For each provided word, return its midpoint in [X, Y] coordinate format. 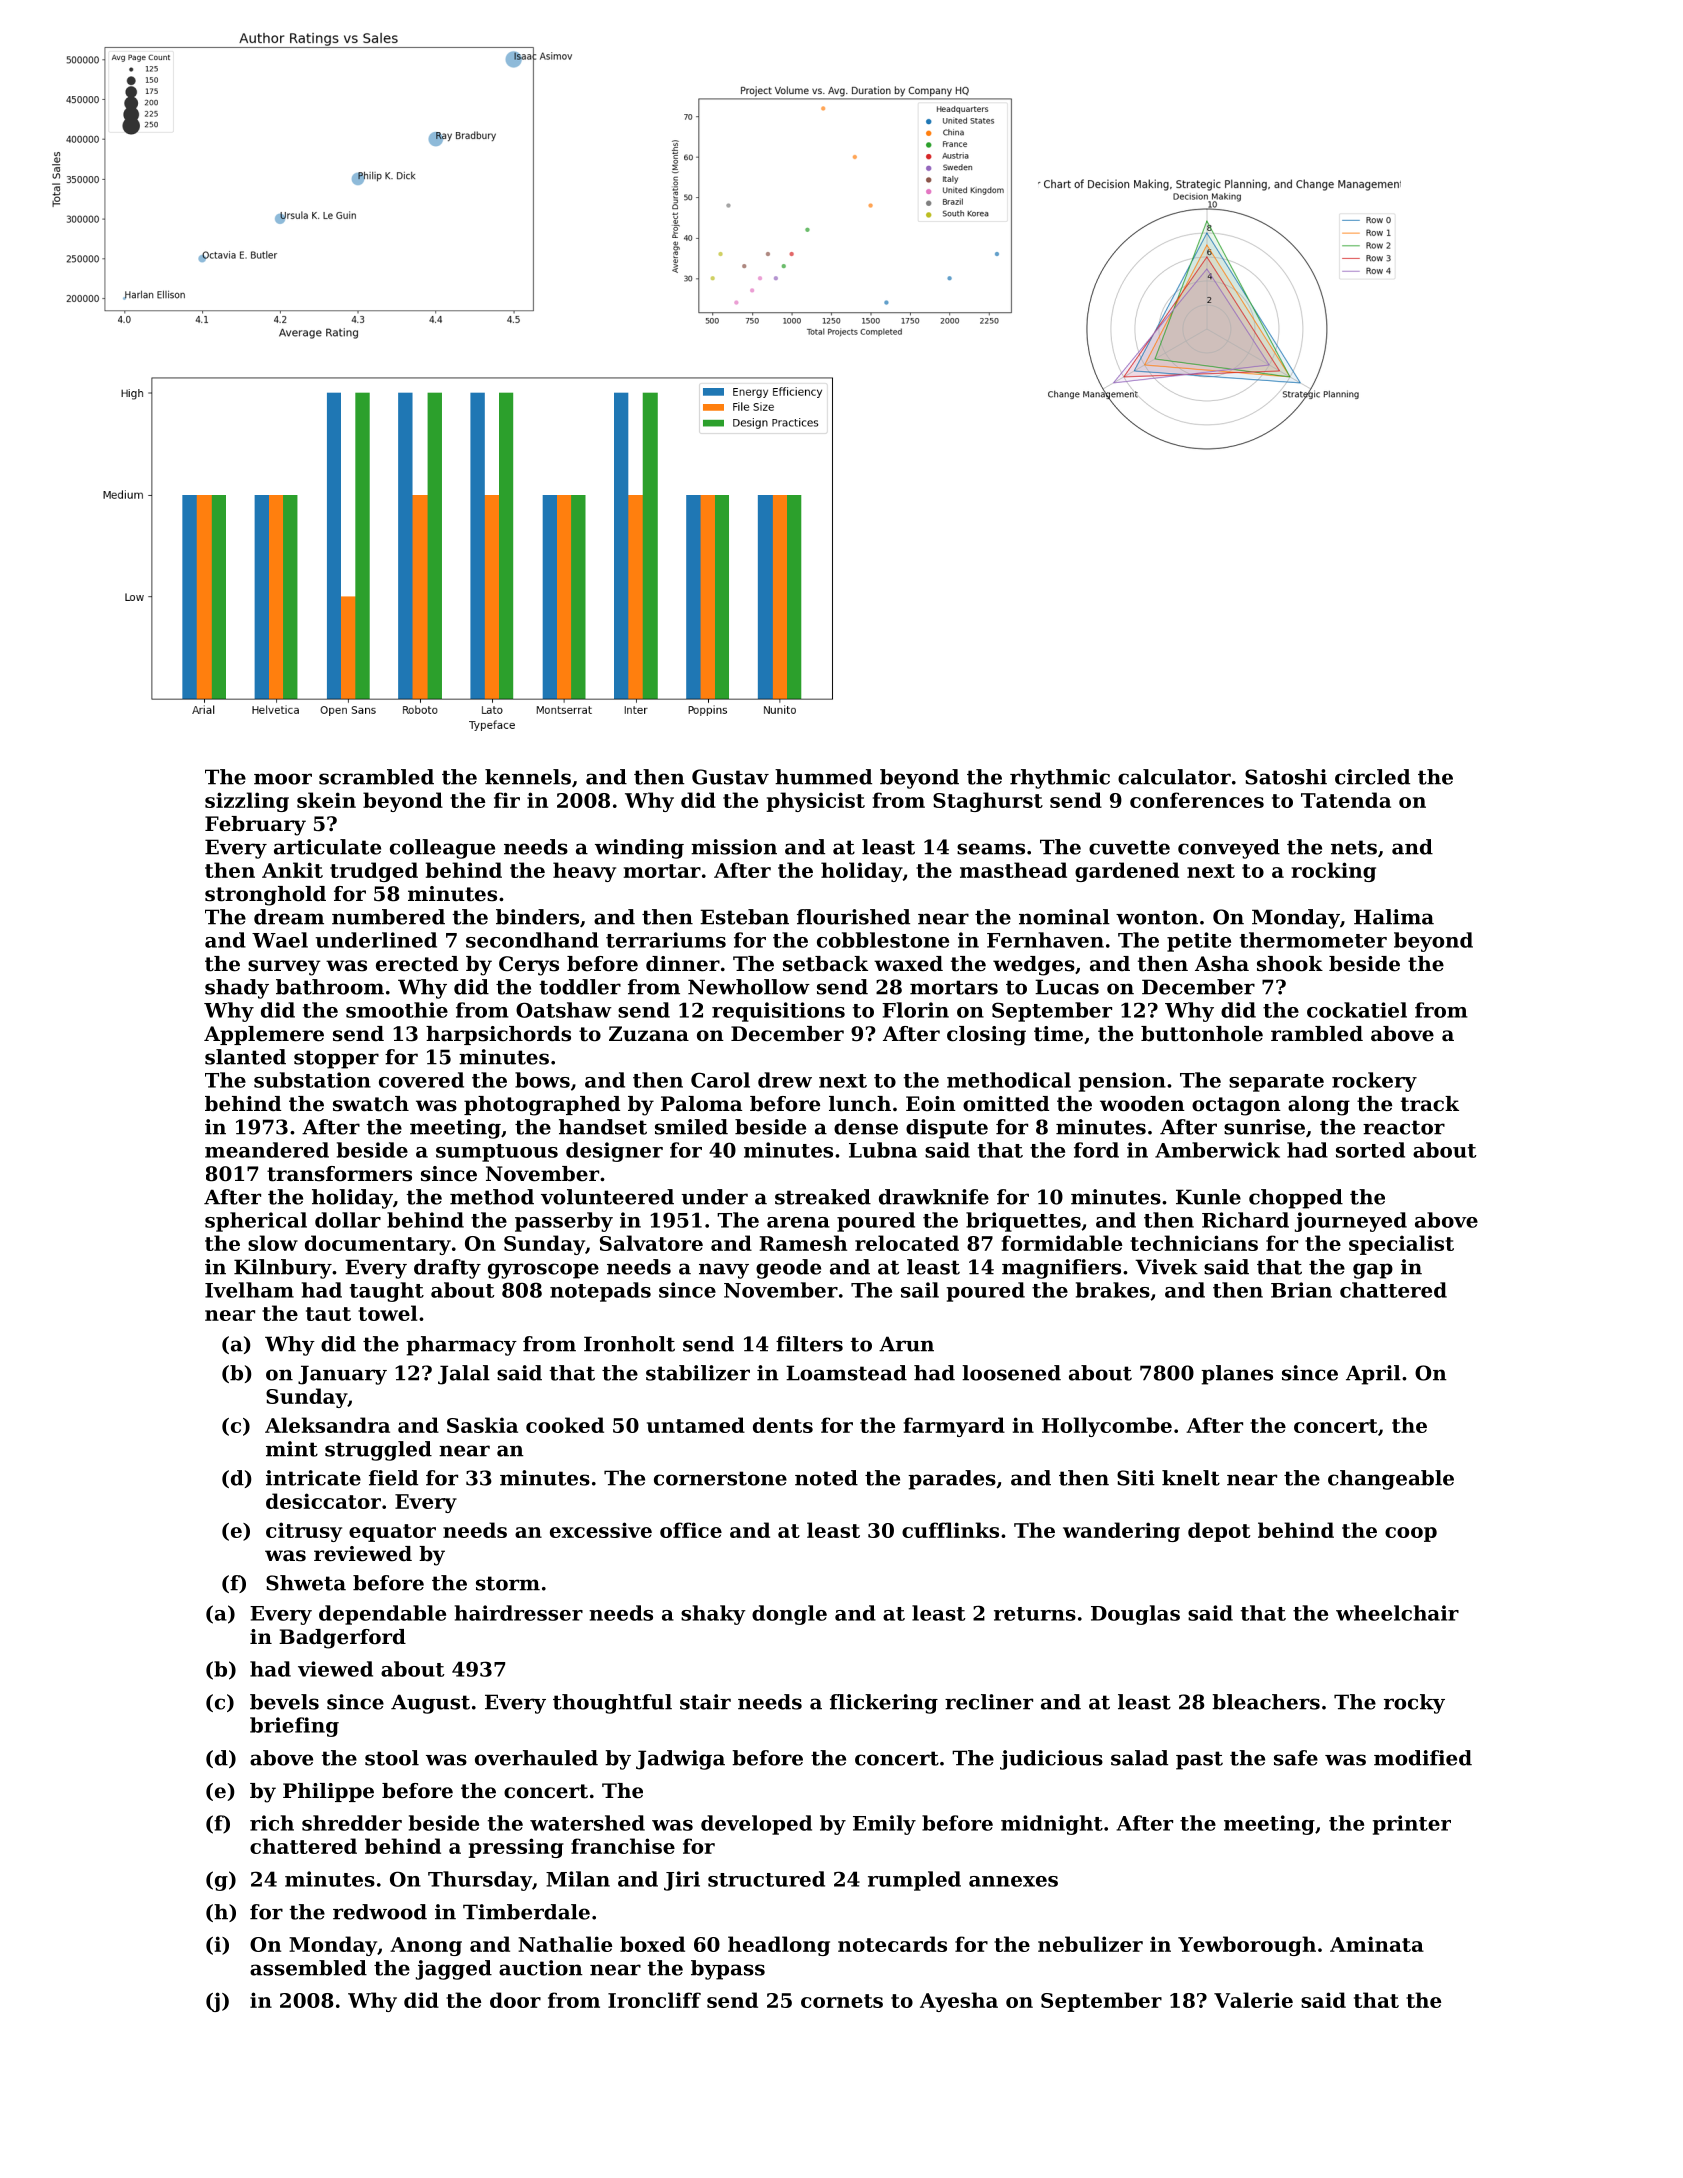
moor [283, 779]
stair [705, 1702]
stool [392, 1758]
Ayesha [959, 2002]
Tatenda [1346, 800]
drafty [447, 1269]
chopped [1296, 1199]
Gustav [730, 777]
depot [1219, 1532]
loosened [1011, 1373]
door [515, 2000]
